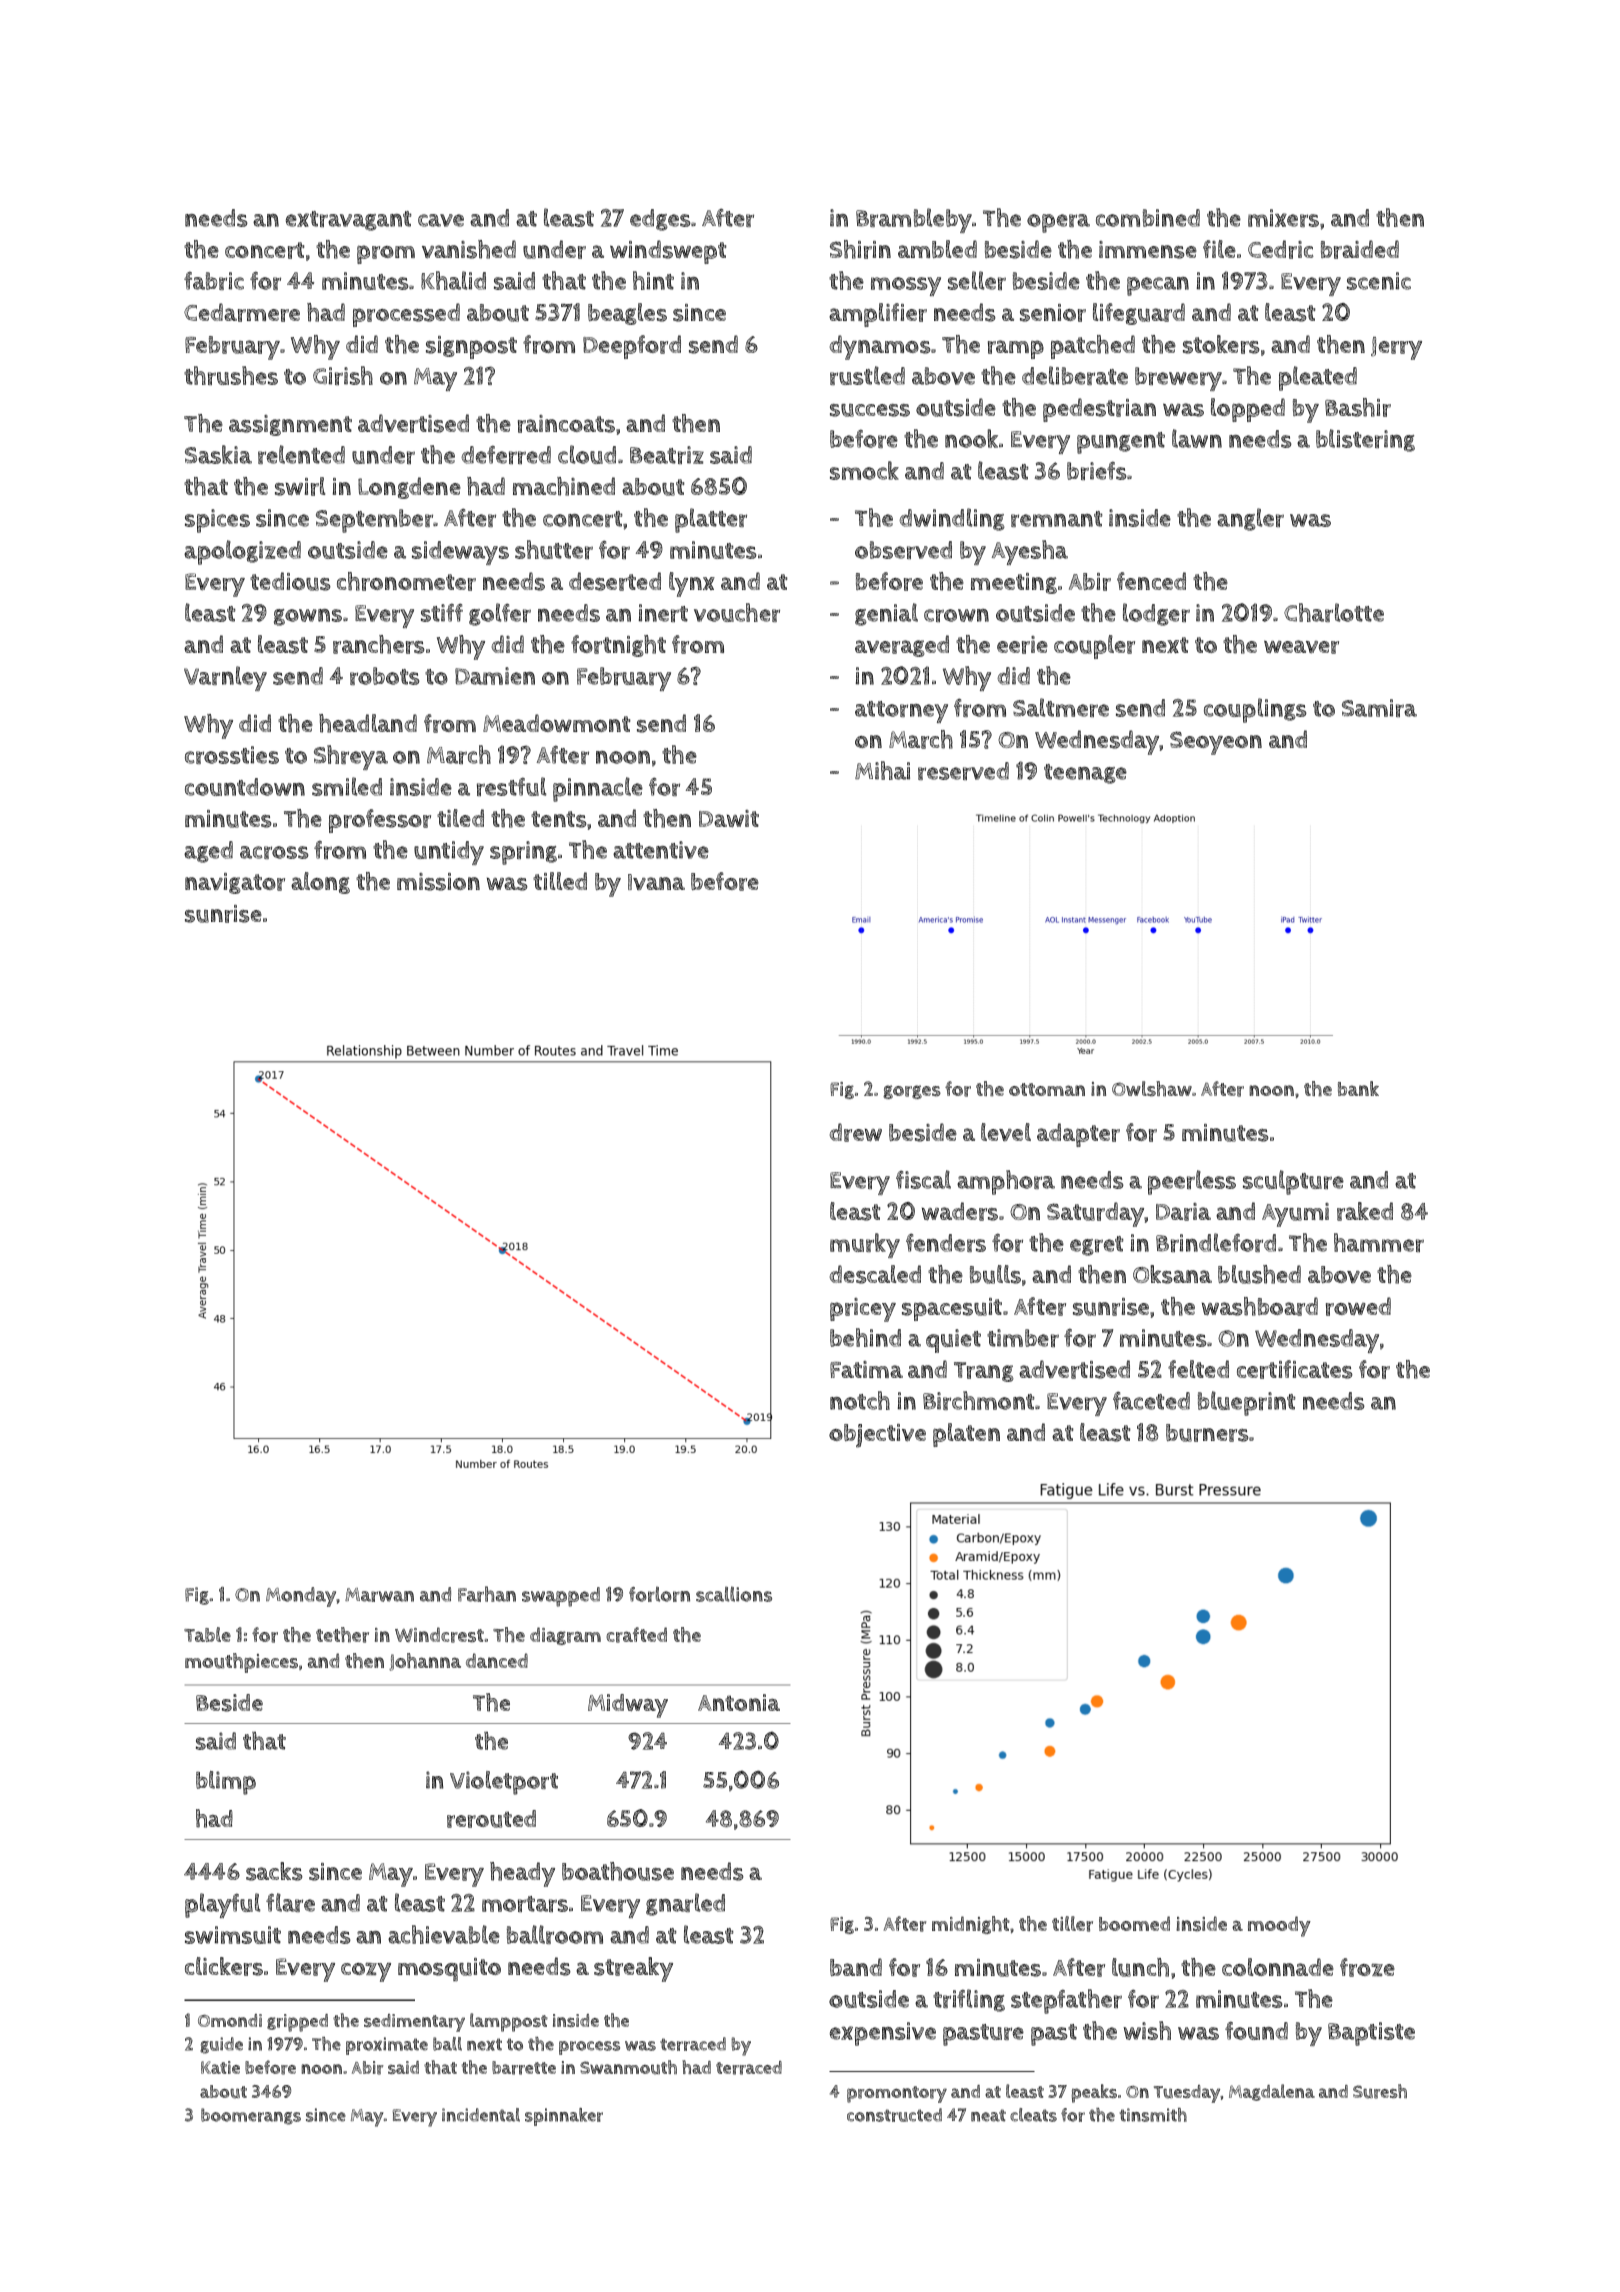 The width and height of the screenshot is (1620, 2292). I want to click on mission, so click(438, 882).
